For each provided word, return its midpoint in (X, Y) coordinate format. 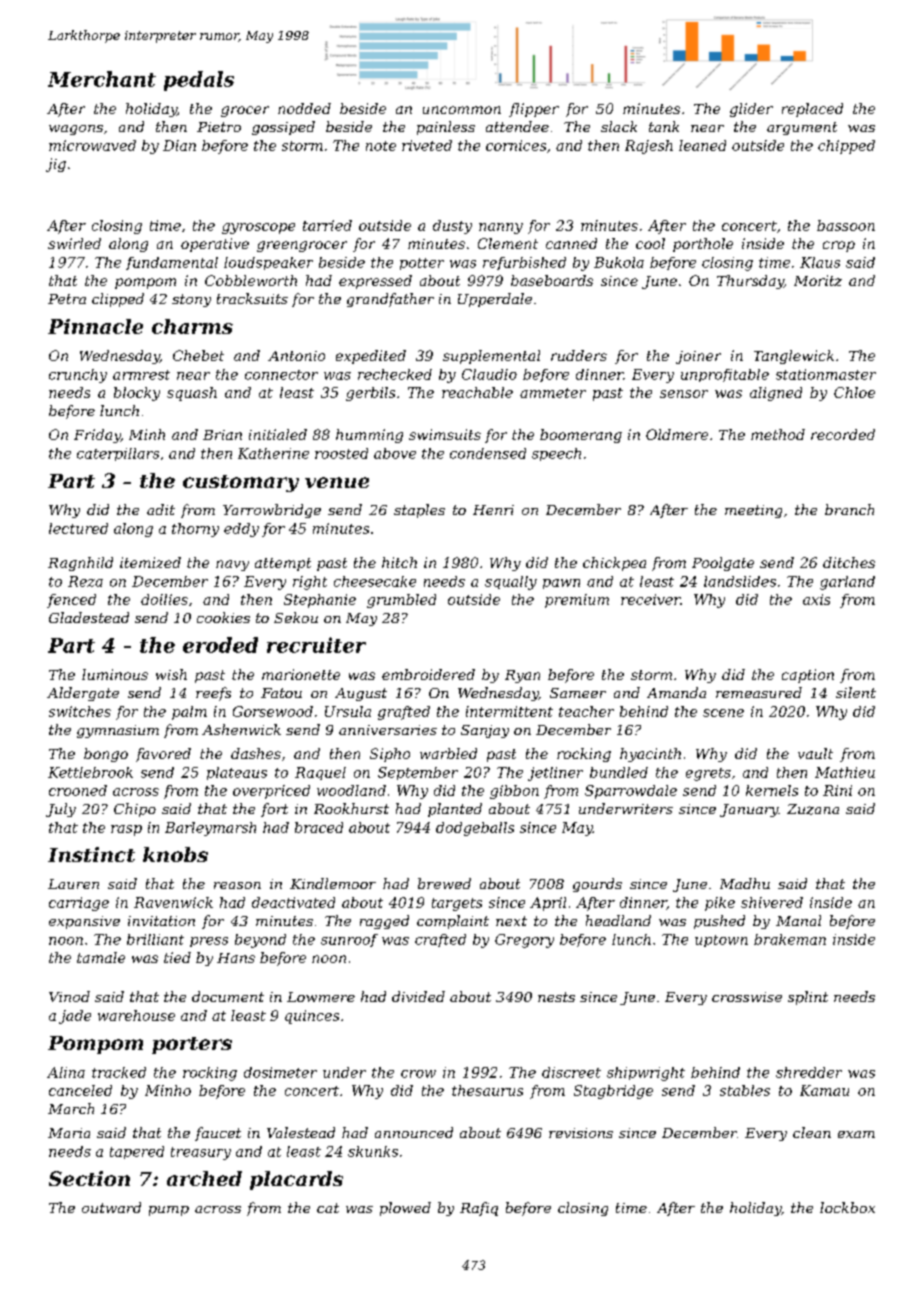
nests (556, 997)
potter (422, 264)
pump (169, 1211)
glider (751, 110)
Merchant (102, 79)
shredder (809, 1072)
